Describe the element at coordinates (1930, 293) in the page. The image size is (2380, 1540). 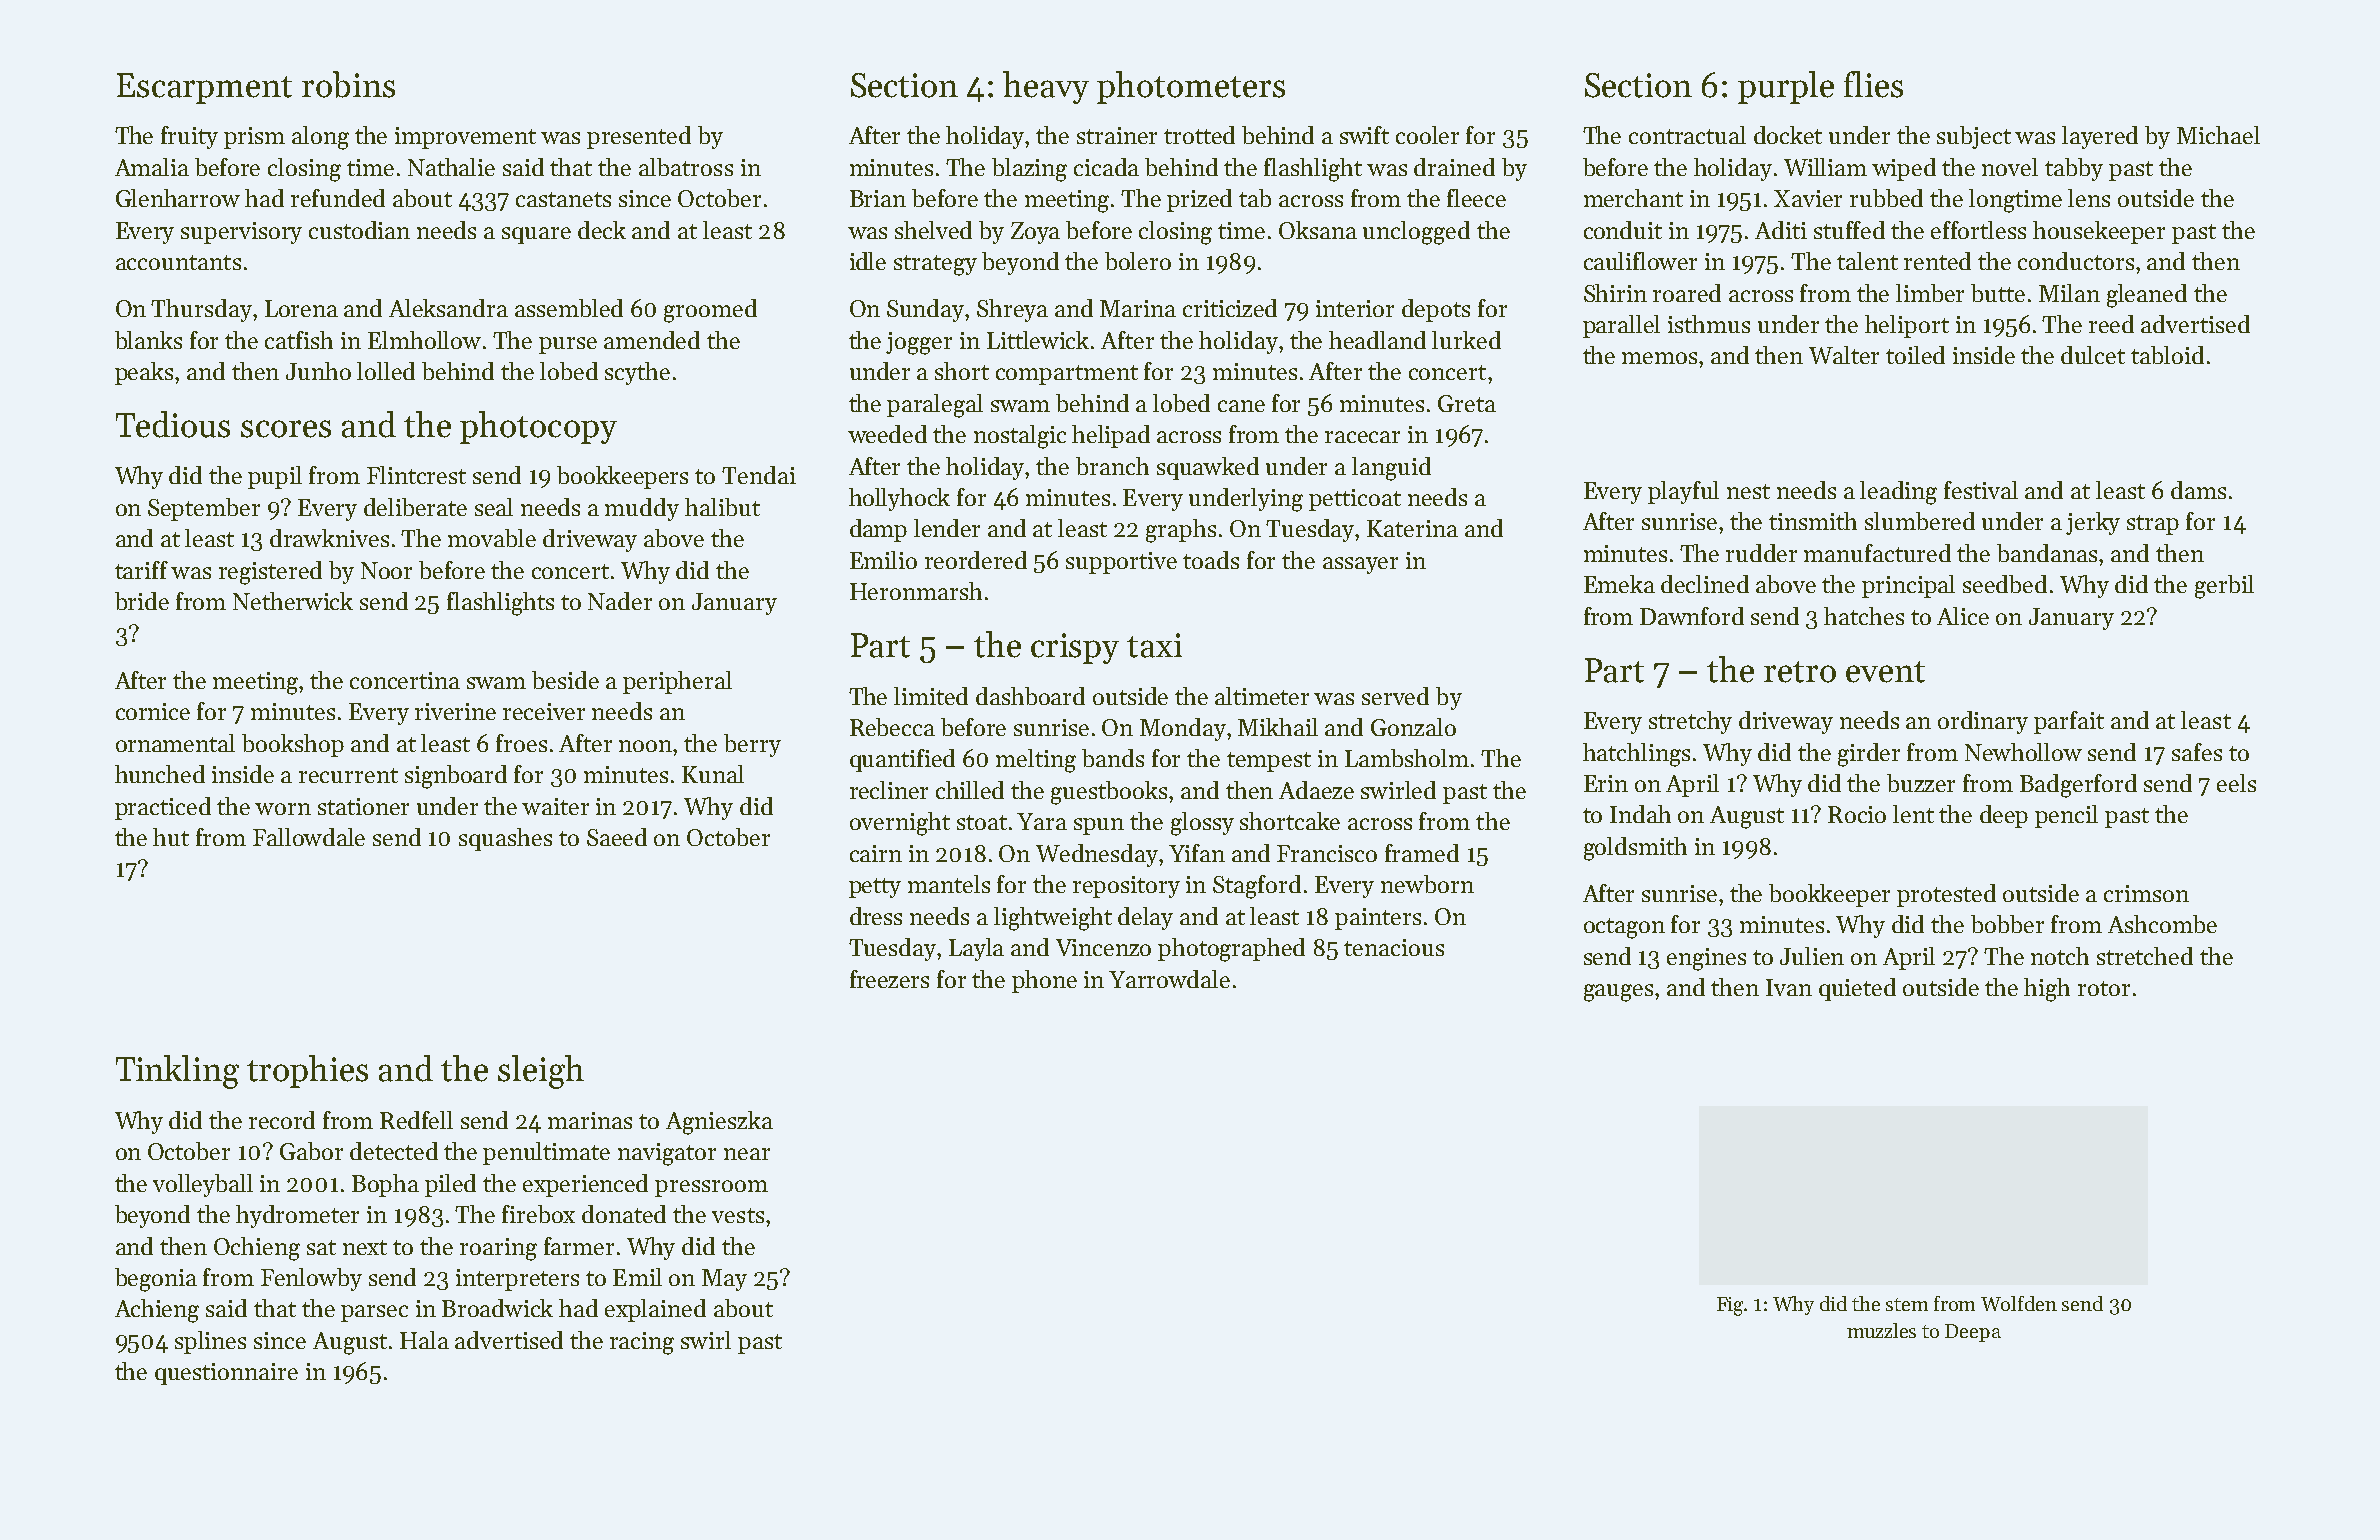
I see `limber` at that location.
